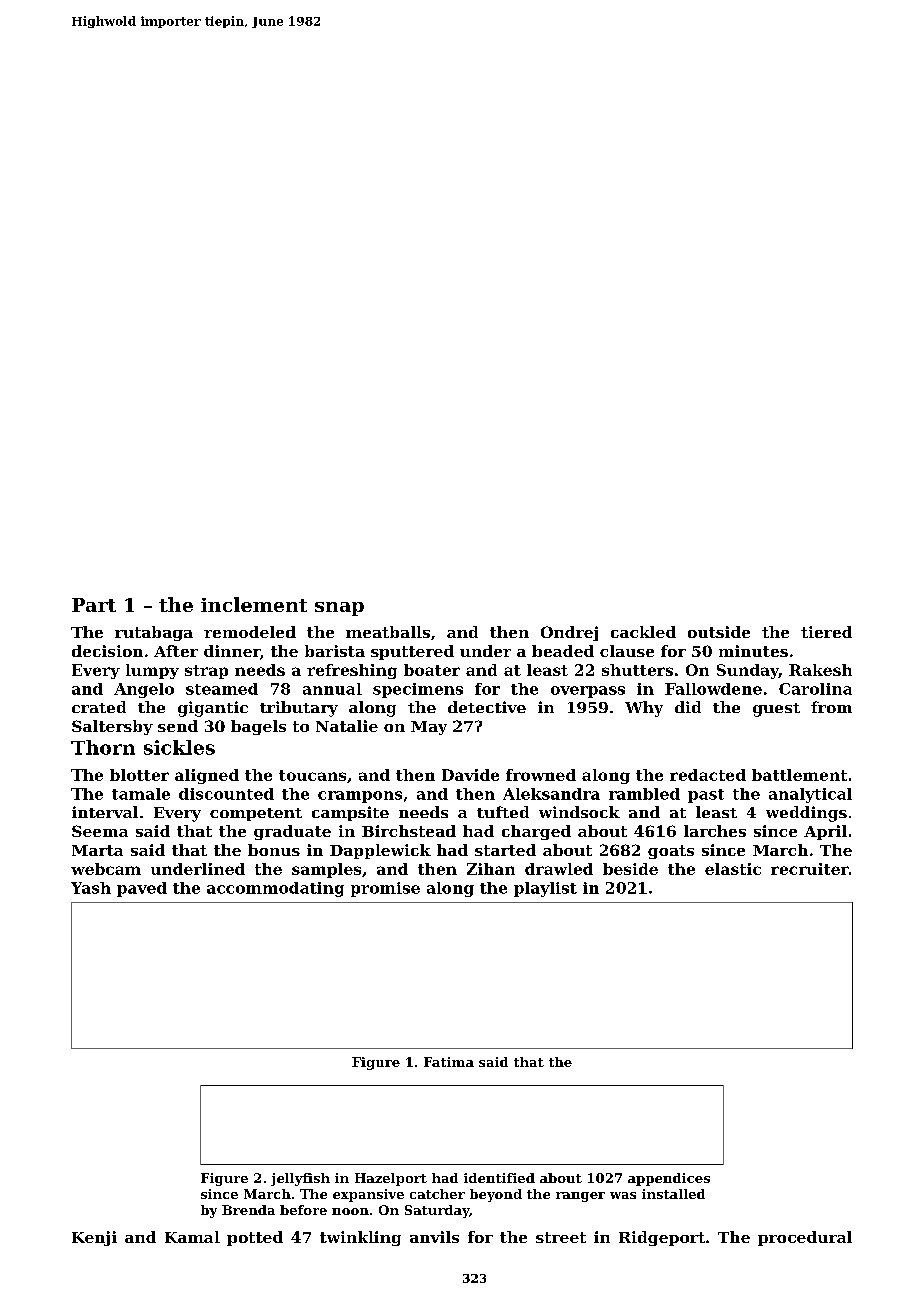 The width and height of the image is (924, 1308). What do you see at coordinates (339, 609) in the image?
I see `snap` at bounding box center [339, 609].
